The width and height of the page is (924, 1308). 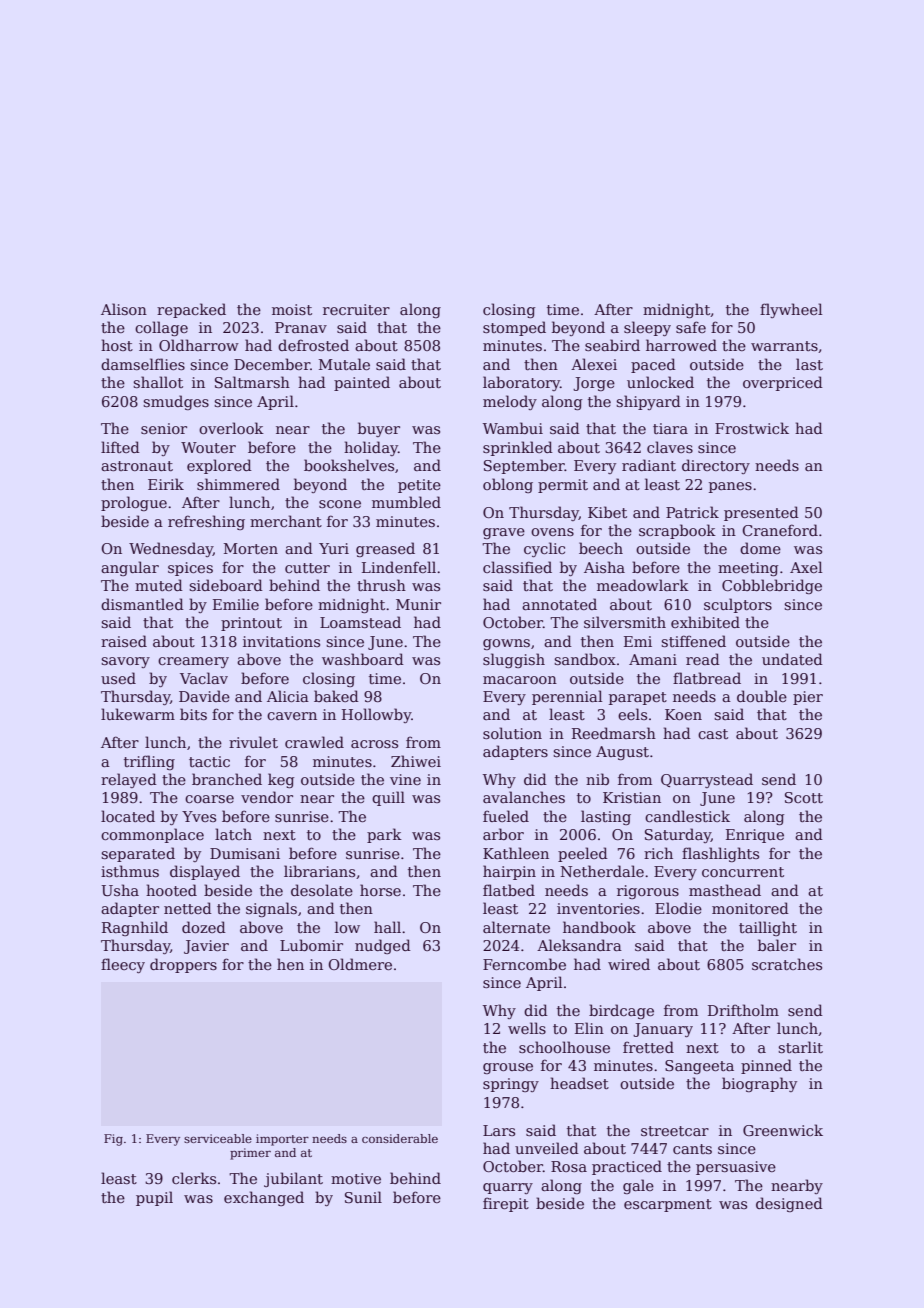 What do you see at coordinates (705, 622) in the page?
I see `exhibited` at bounding box center [705, 622].
